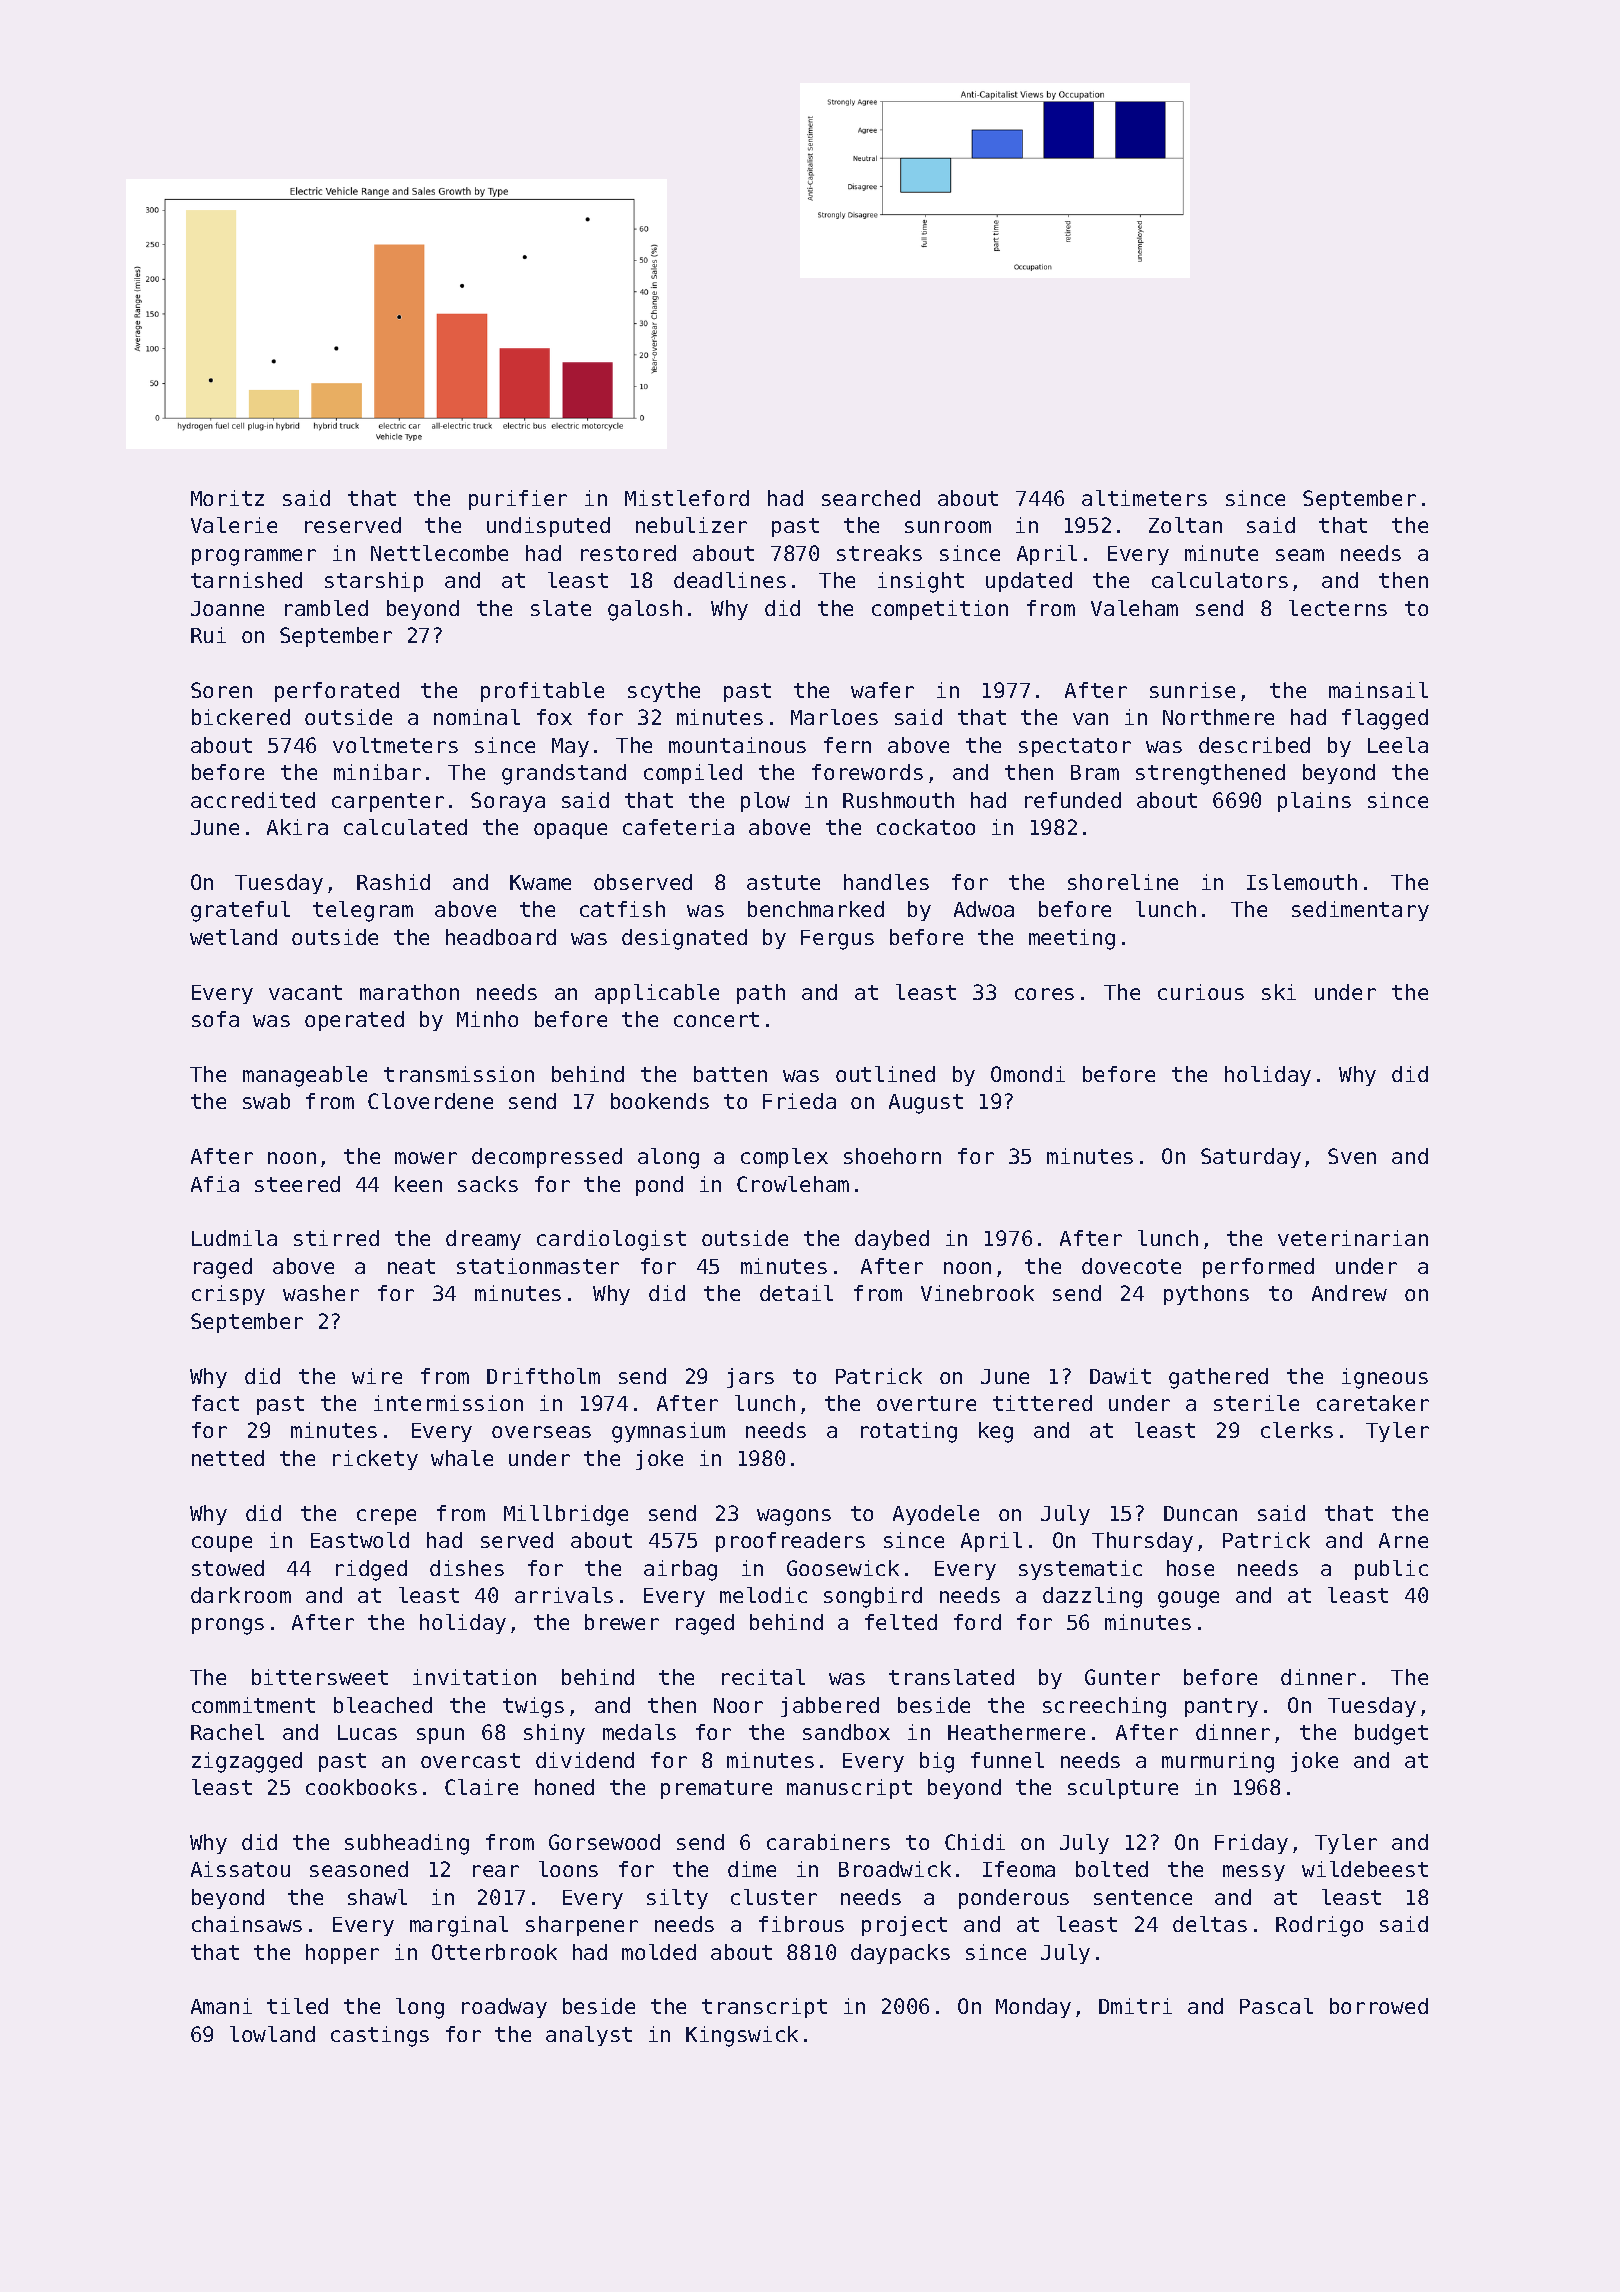 The height and width of the page is (2292, 1620). I want to click on Sven, so click(1352, 1156).
